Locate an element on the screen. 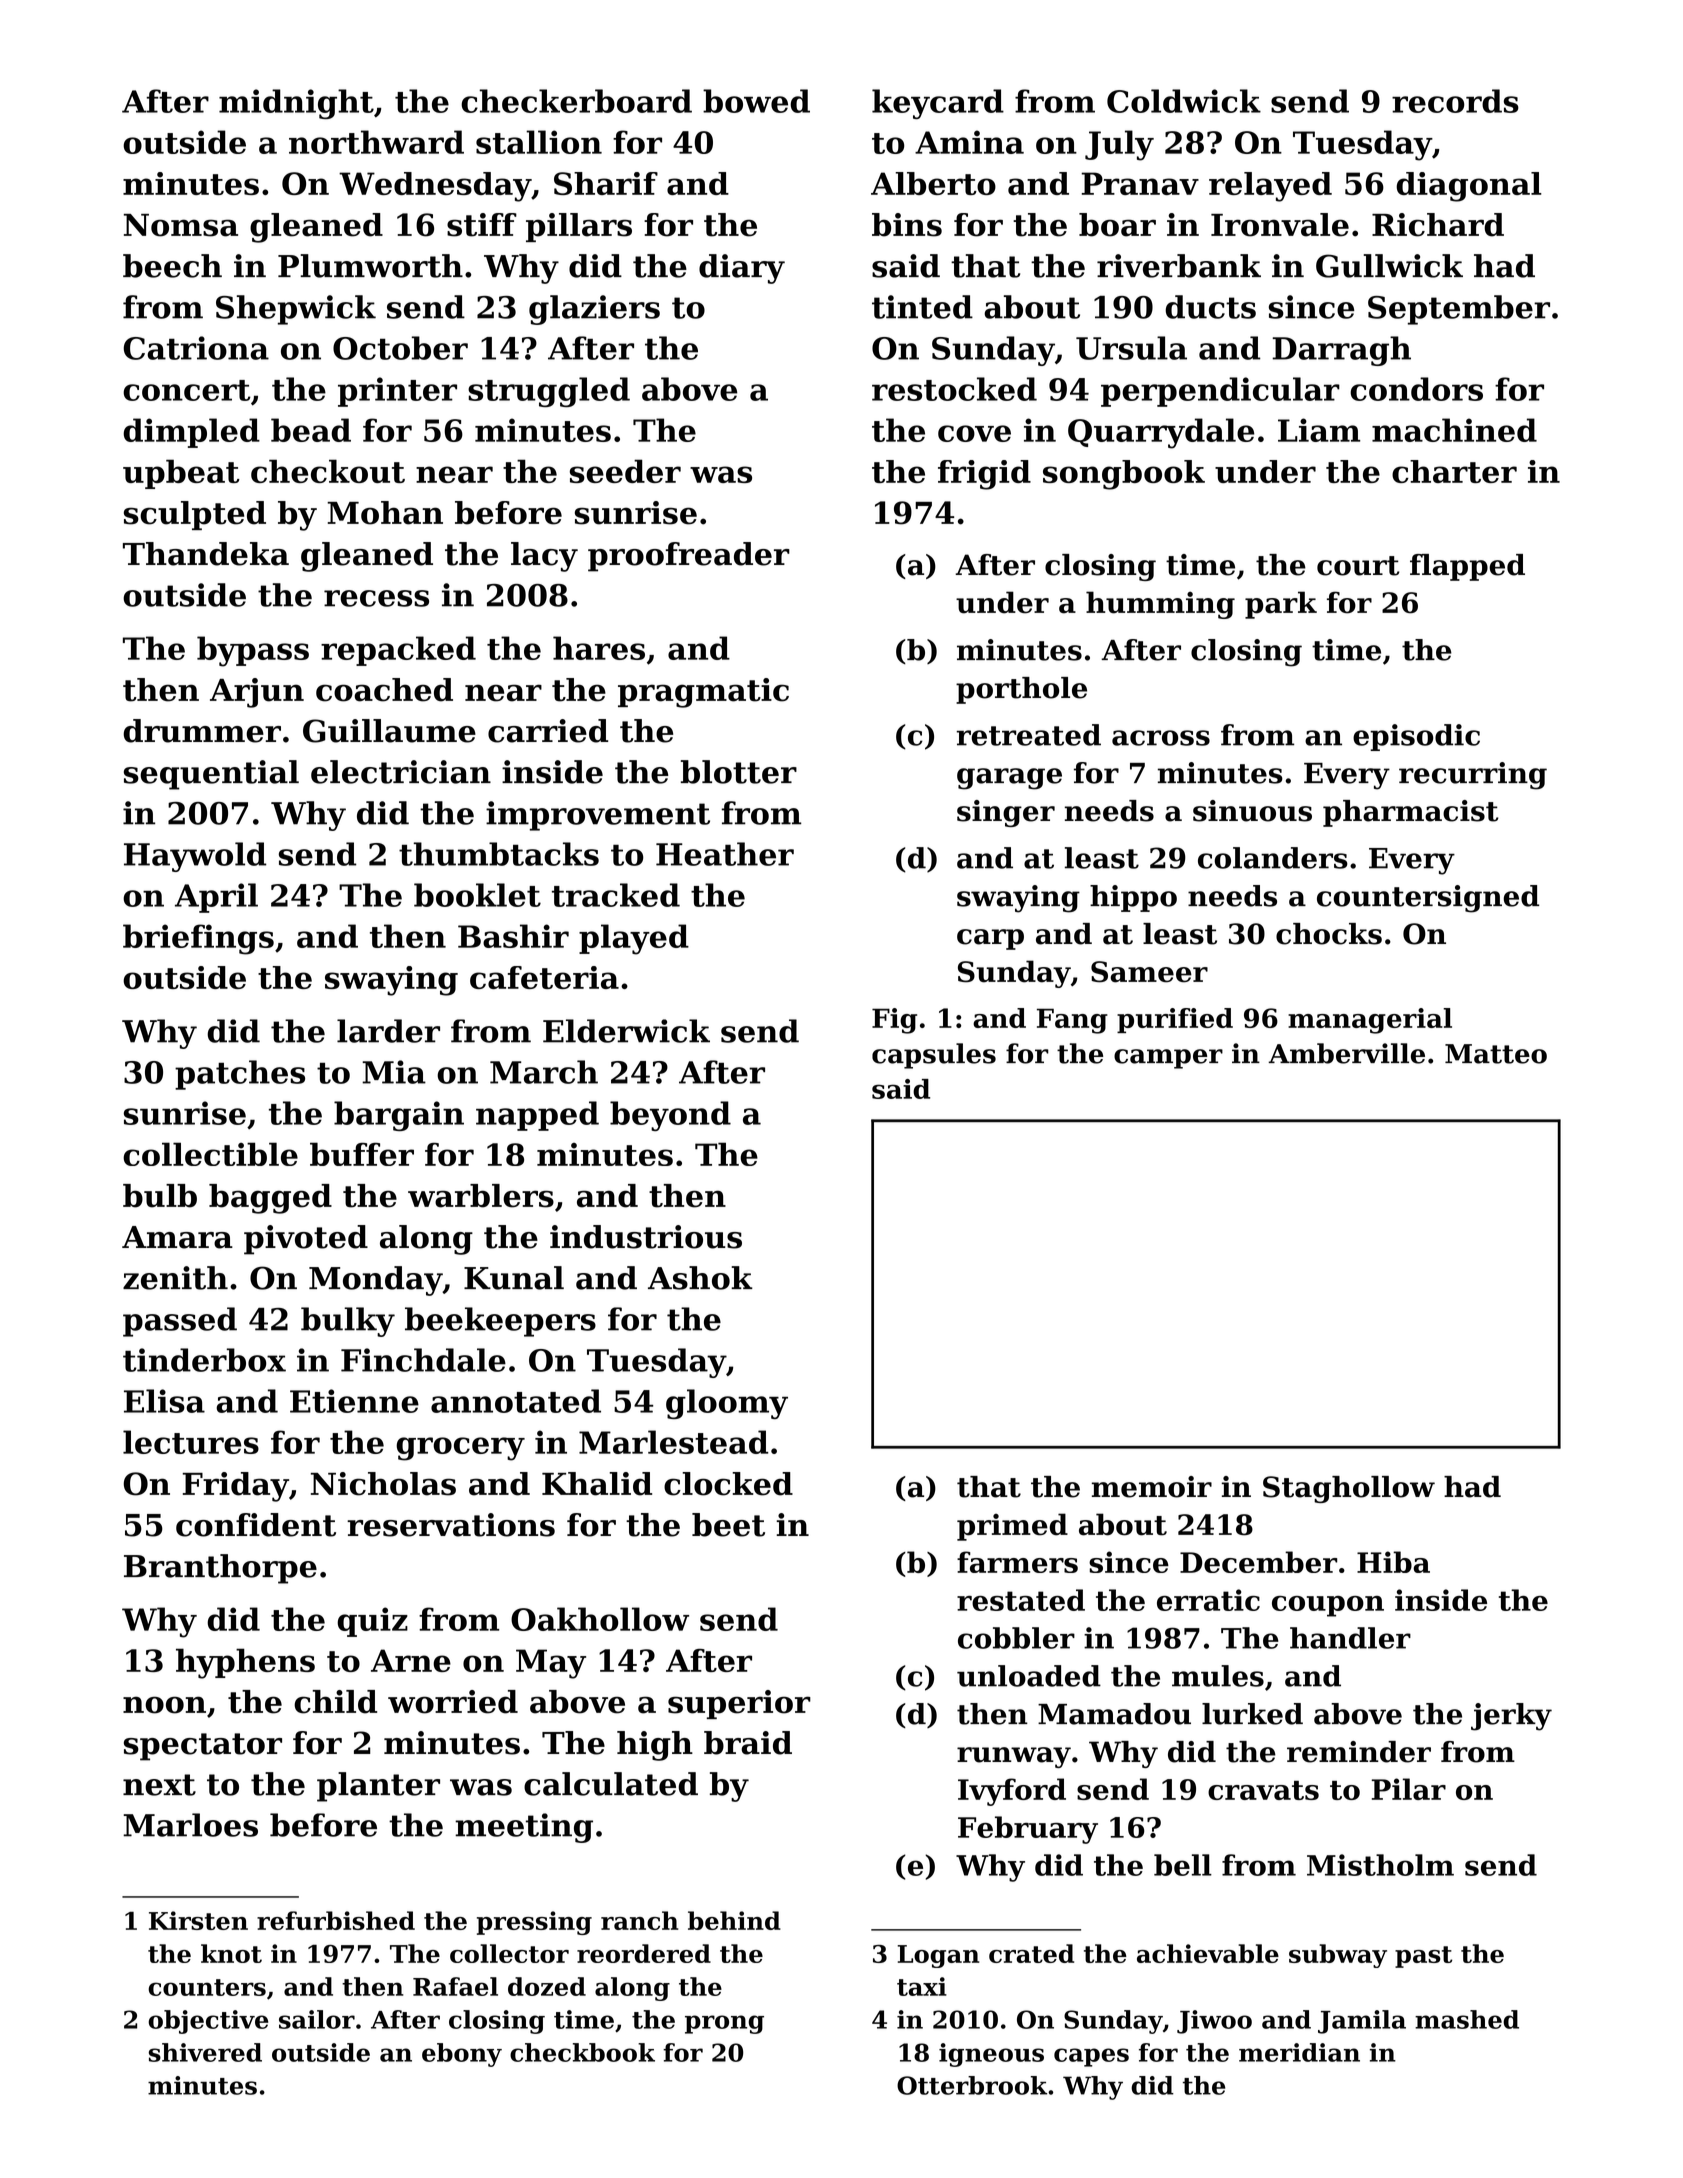 This screenshot has height=2178, width=1683. camper is located at coordinates (1168, 1059).
